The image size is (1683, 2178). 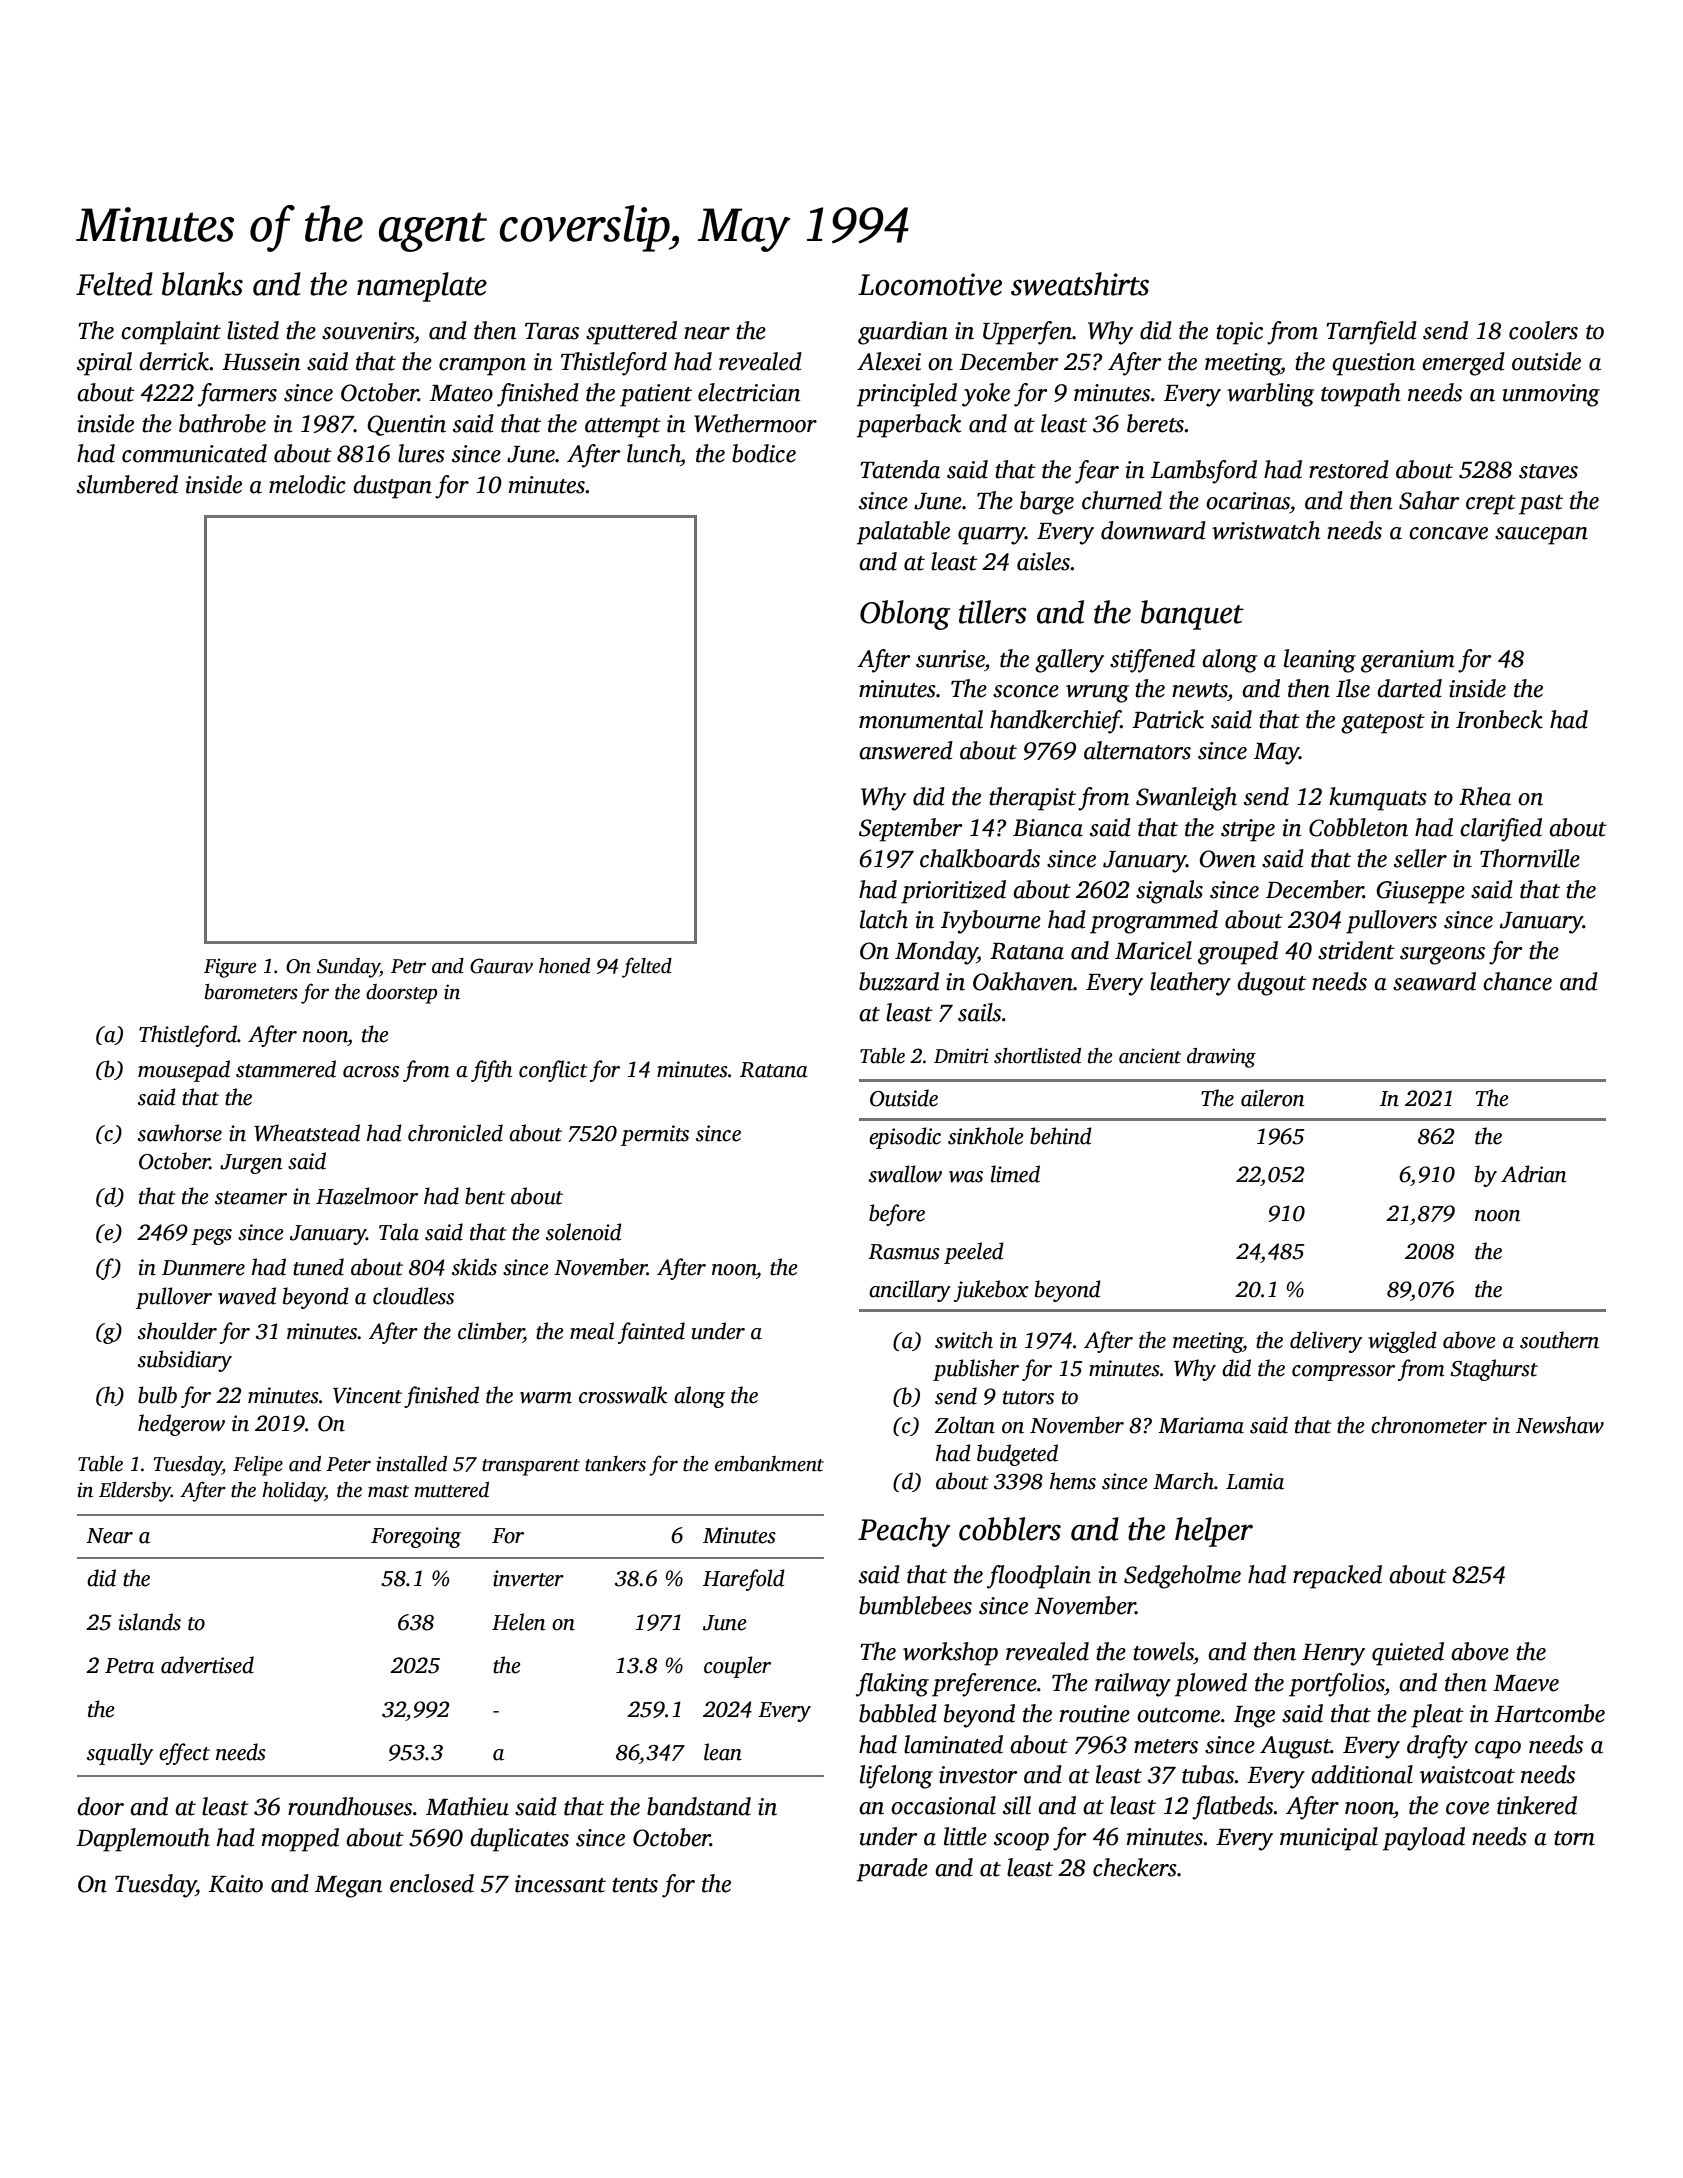 What do you see at coordinates (1023, 981) in the page?
I see `Oakhaven` at bounding box center [1023, 981].
